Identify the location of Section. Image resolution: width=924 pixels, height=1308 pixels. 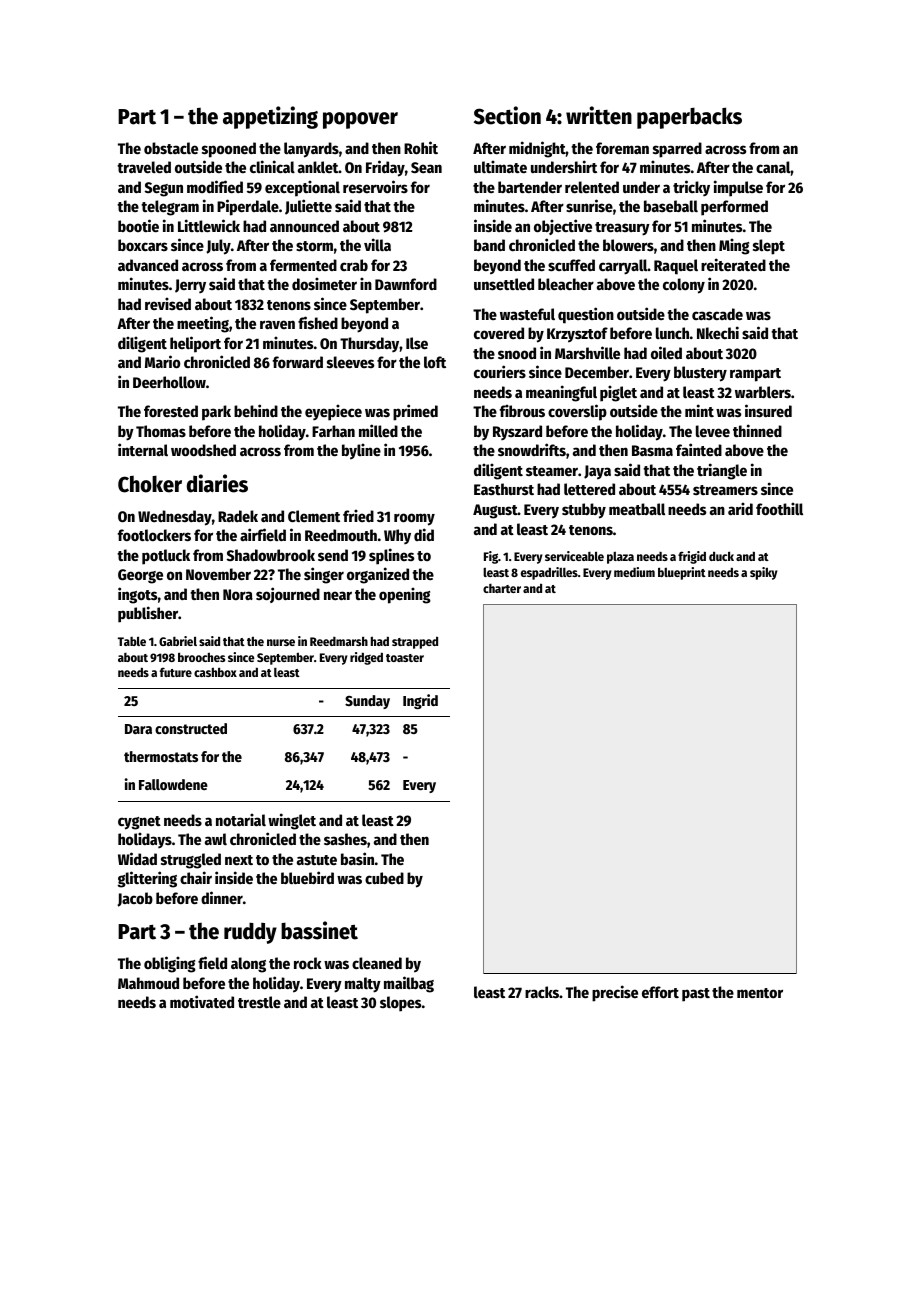
(507, 115).
